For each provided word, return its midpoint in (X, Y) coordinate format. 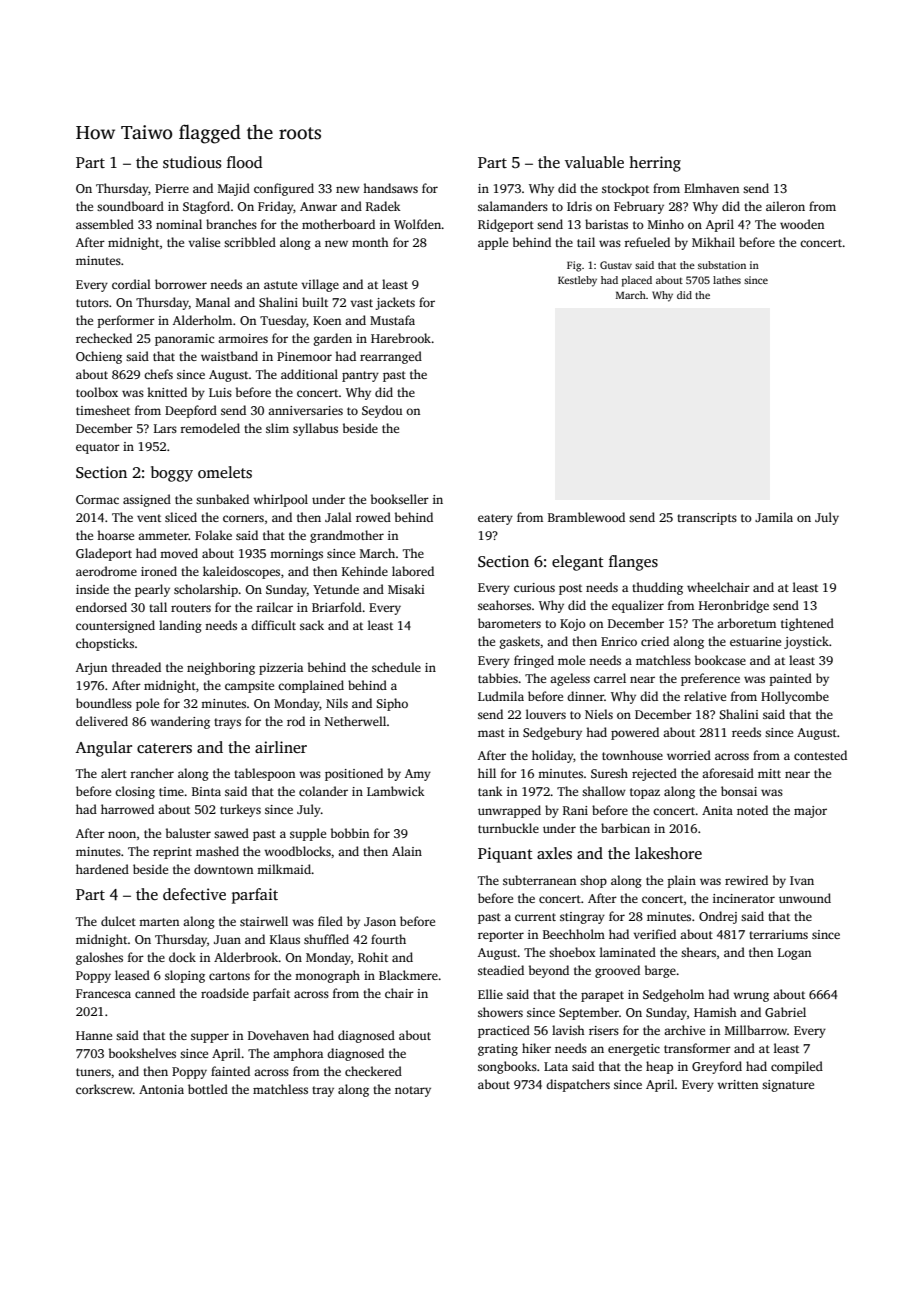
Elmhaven (711, 188)
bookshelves (142, 1053)
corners (243, 518)
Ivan (802, 880)
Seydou (382, 411)
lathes (727, 280)
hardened (102, 869)
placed (637, 281)
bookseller (400, 499)
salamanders (513, 206)
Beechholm (574, 934)
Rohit (373, 957)
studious (192, 162)
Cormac (97, 499)
